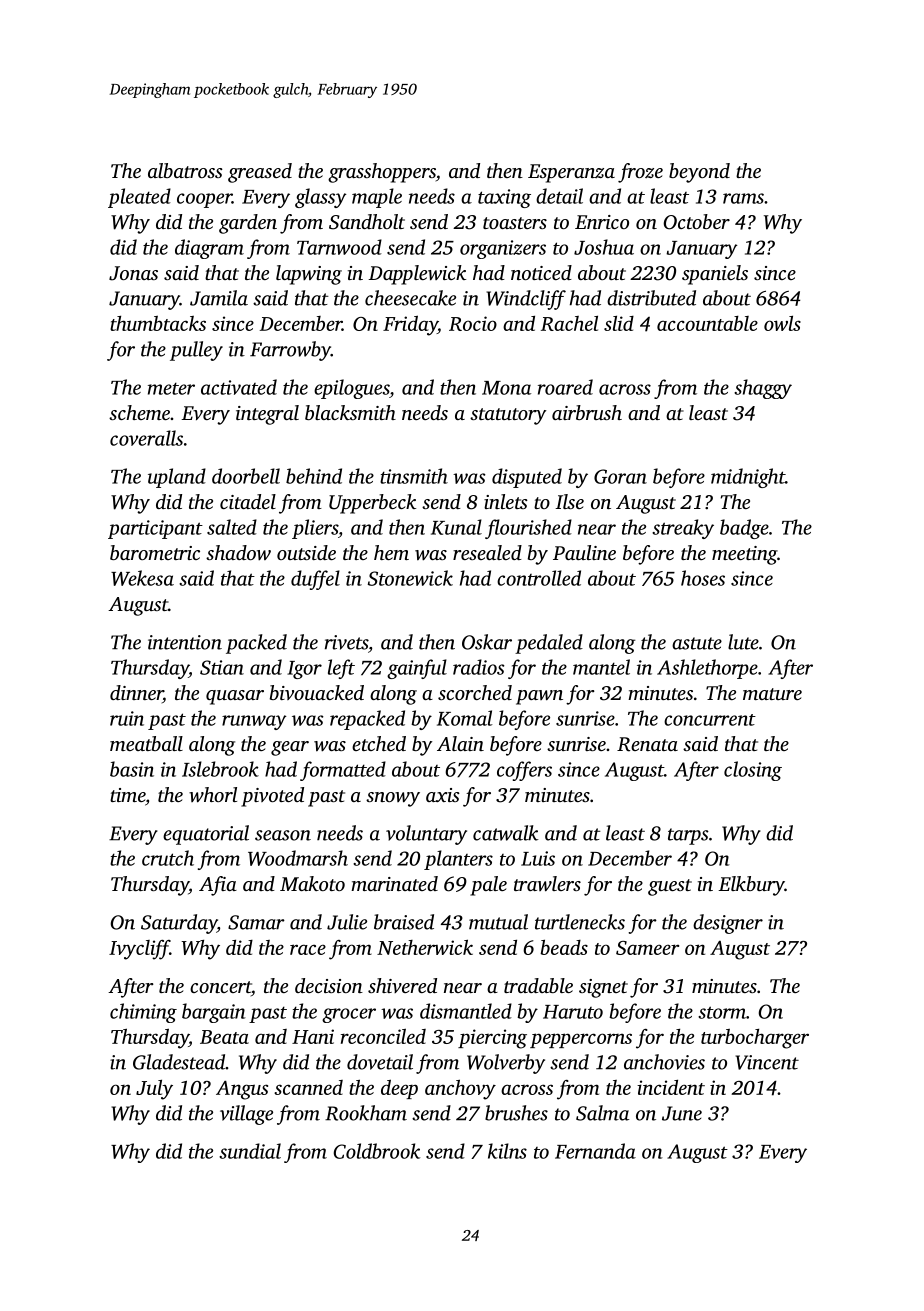 The width and height of the screenshot is (924, 1311). What do you see at coordinates (250, 1151) in the screenshot?
I see `sundial` at bounding box center [250, 1151].
